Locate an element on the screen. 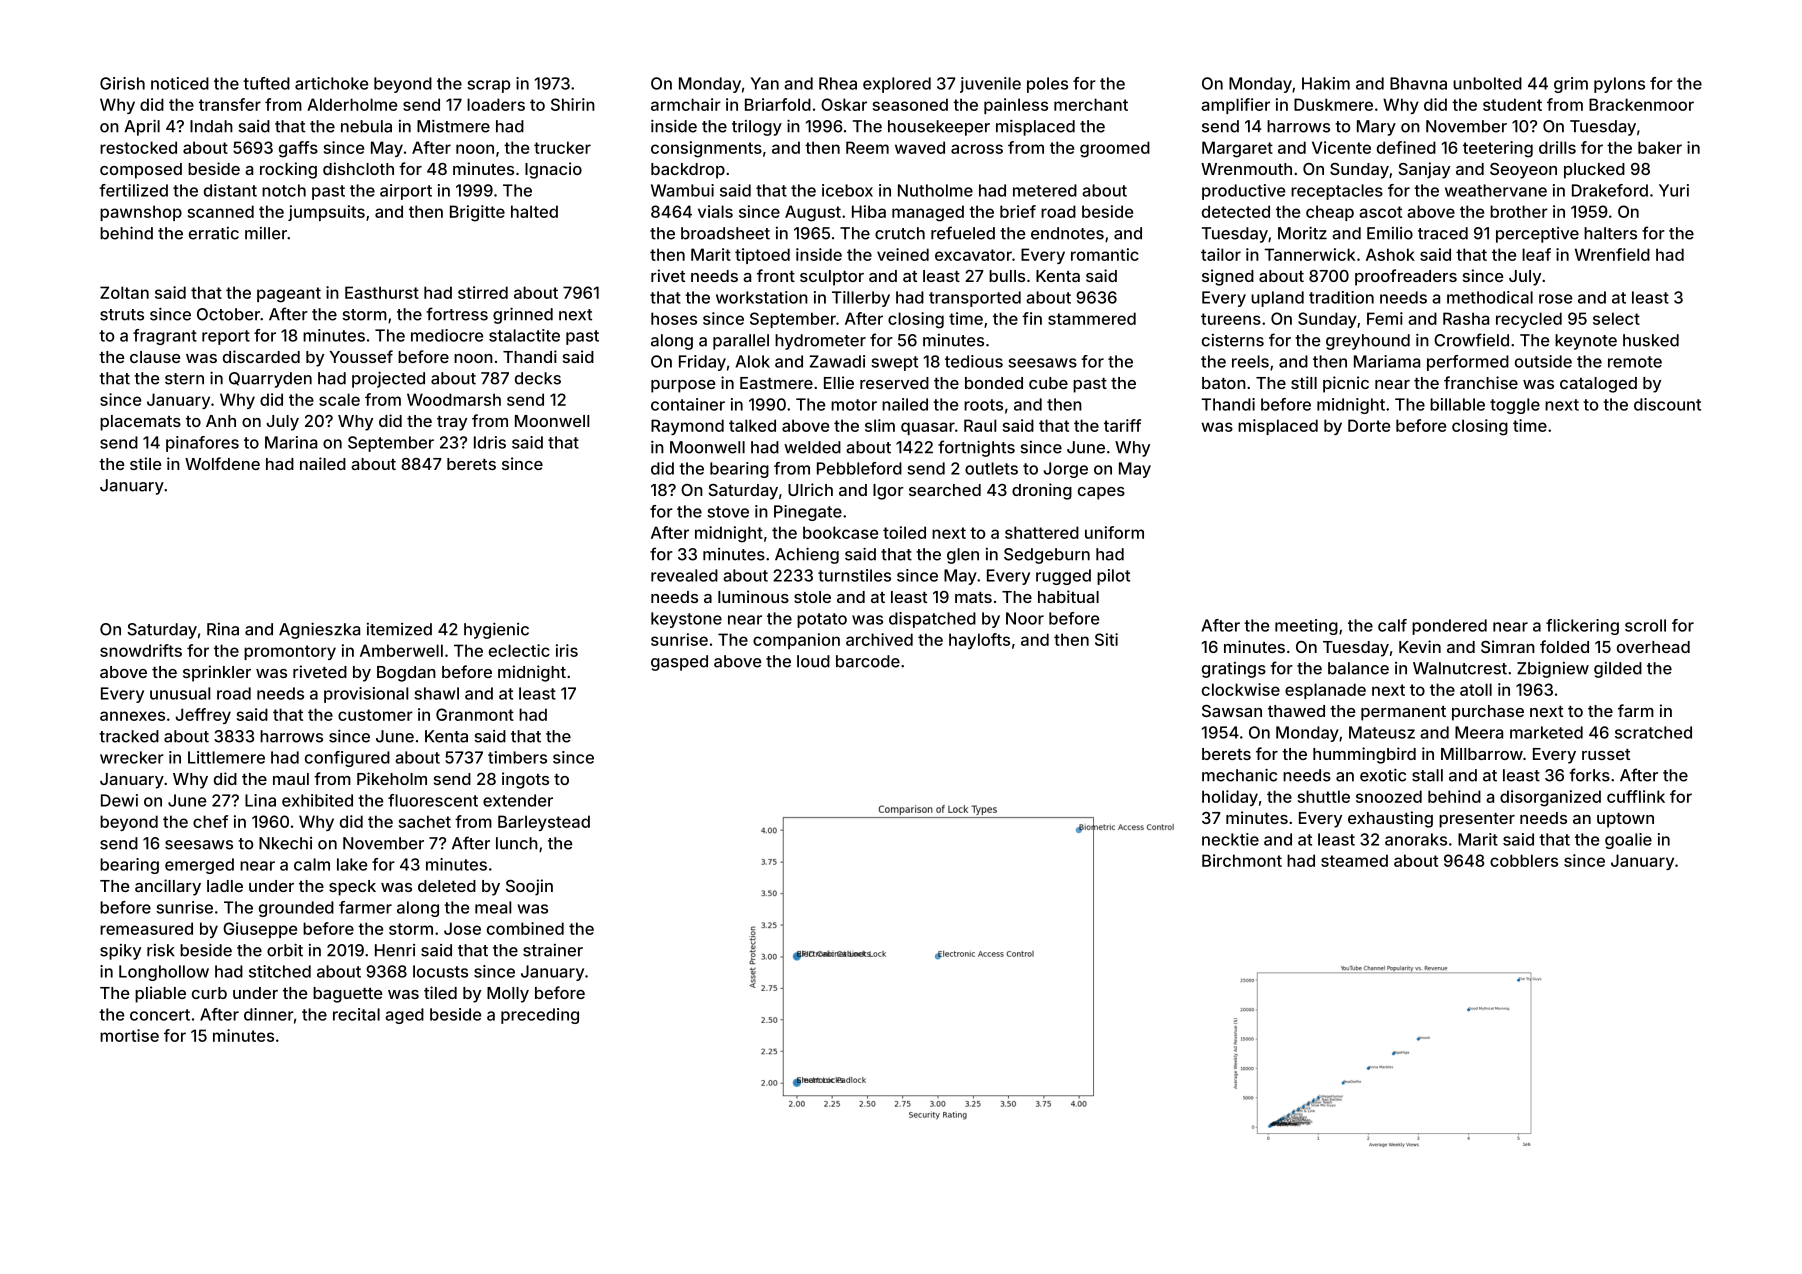  Idris is located at coordinates (490, 442).
